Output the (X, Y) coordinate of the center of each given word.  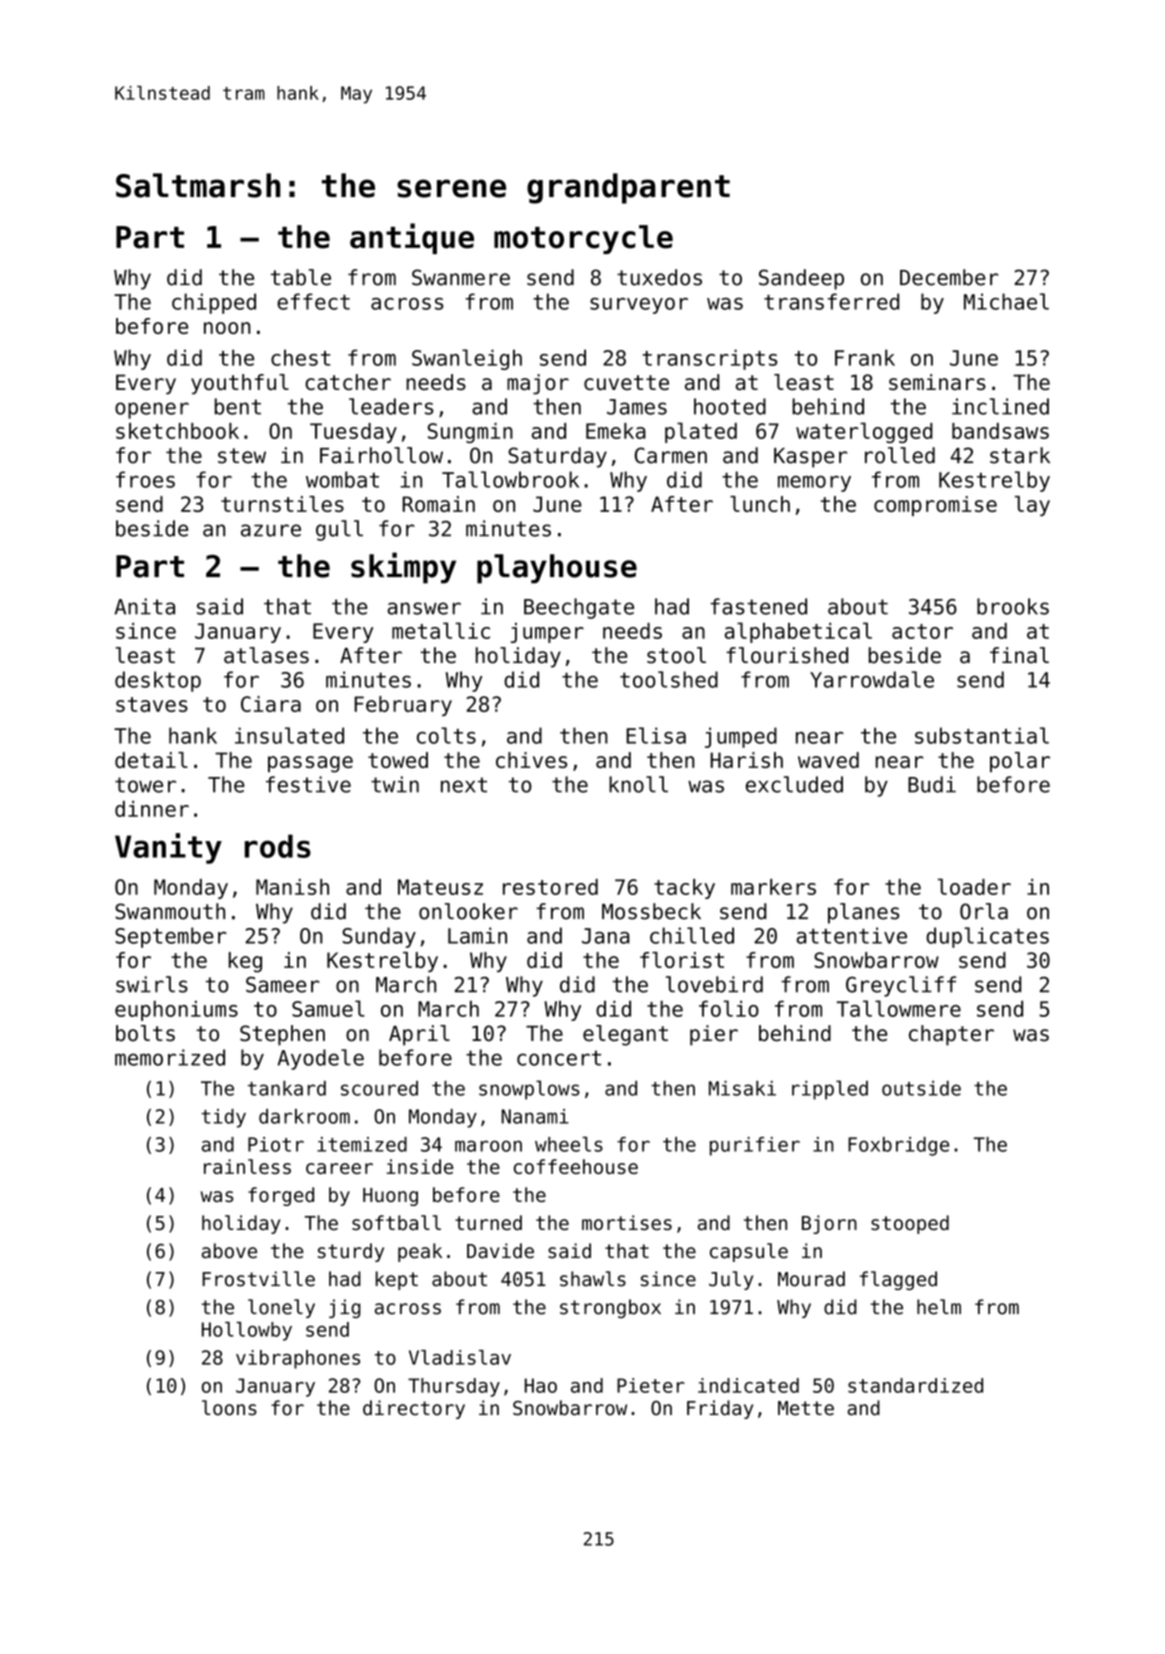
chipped (214, 303)
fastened (758, 606)
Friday (720, 1409)
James (637, 407)
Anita (144, 606)
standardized (915, 1385)
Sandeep (801, 279)
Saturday (557, 457)
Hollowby (247, 1331)
